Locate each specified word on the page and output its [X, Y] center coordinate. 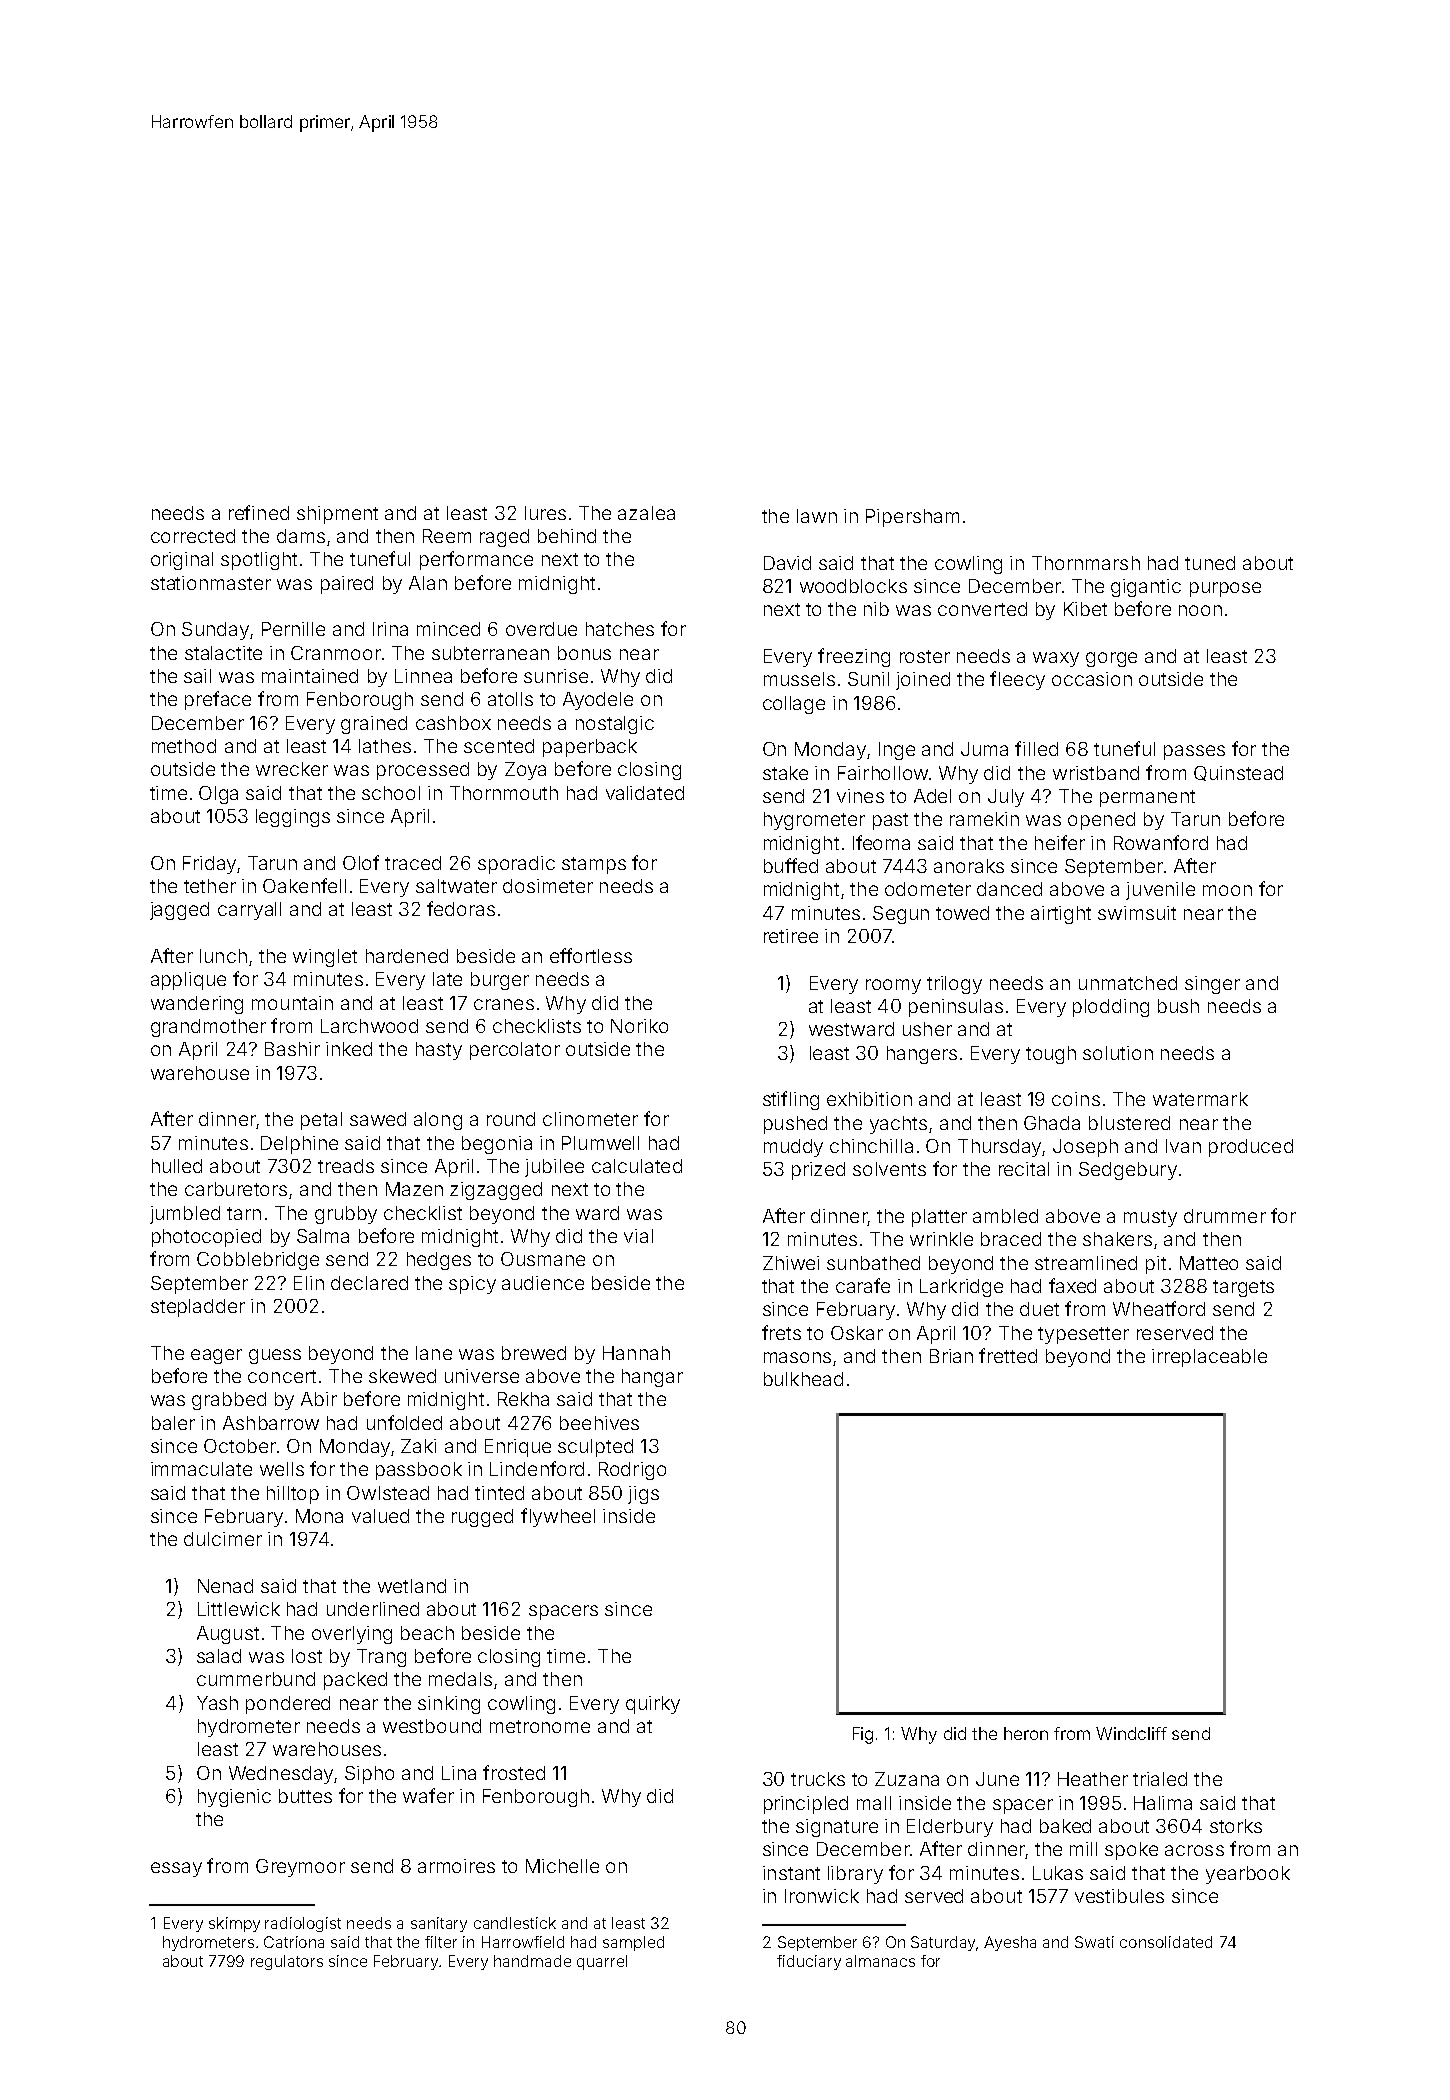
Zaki [418, 1446]
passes [1194, 752]
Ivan [1183, 1146]
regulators [287, 1962]
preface [218, 700]
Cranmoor [336, 653]
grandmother [208, 1028]
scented [499, 746]
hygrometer [814, 821]
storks [1236, 1826]
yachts [898, 1125]
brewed [534, 1353]
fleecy [1017, 680]
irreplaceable [1209, 1358]
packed [355, 1681]
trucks [818, 1779]
